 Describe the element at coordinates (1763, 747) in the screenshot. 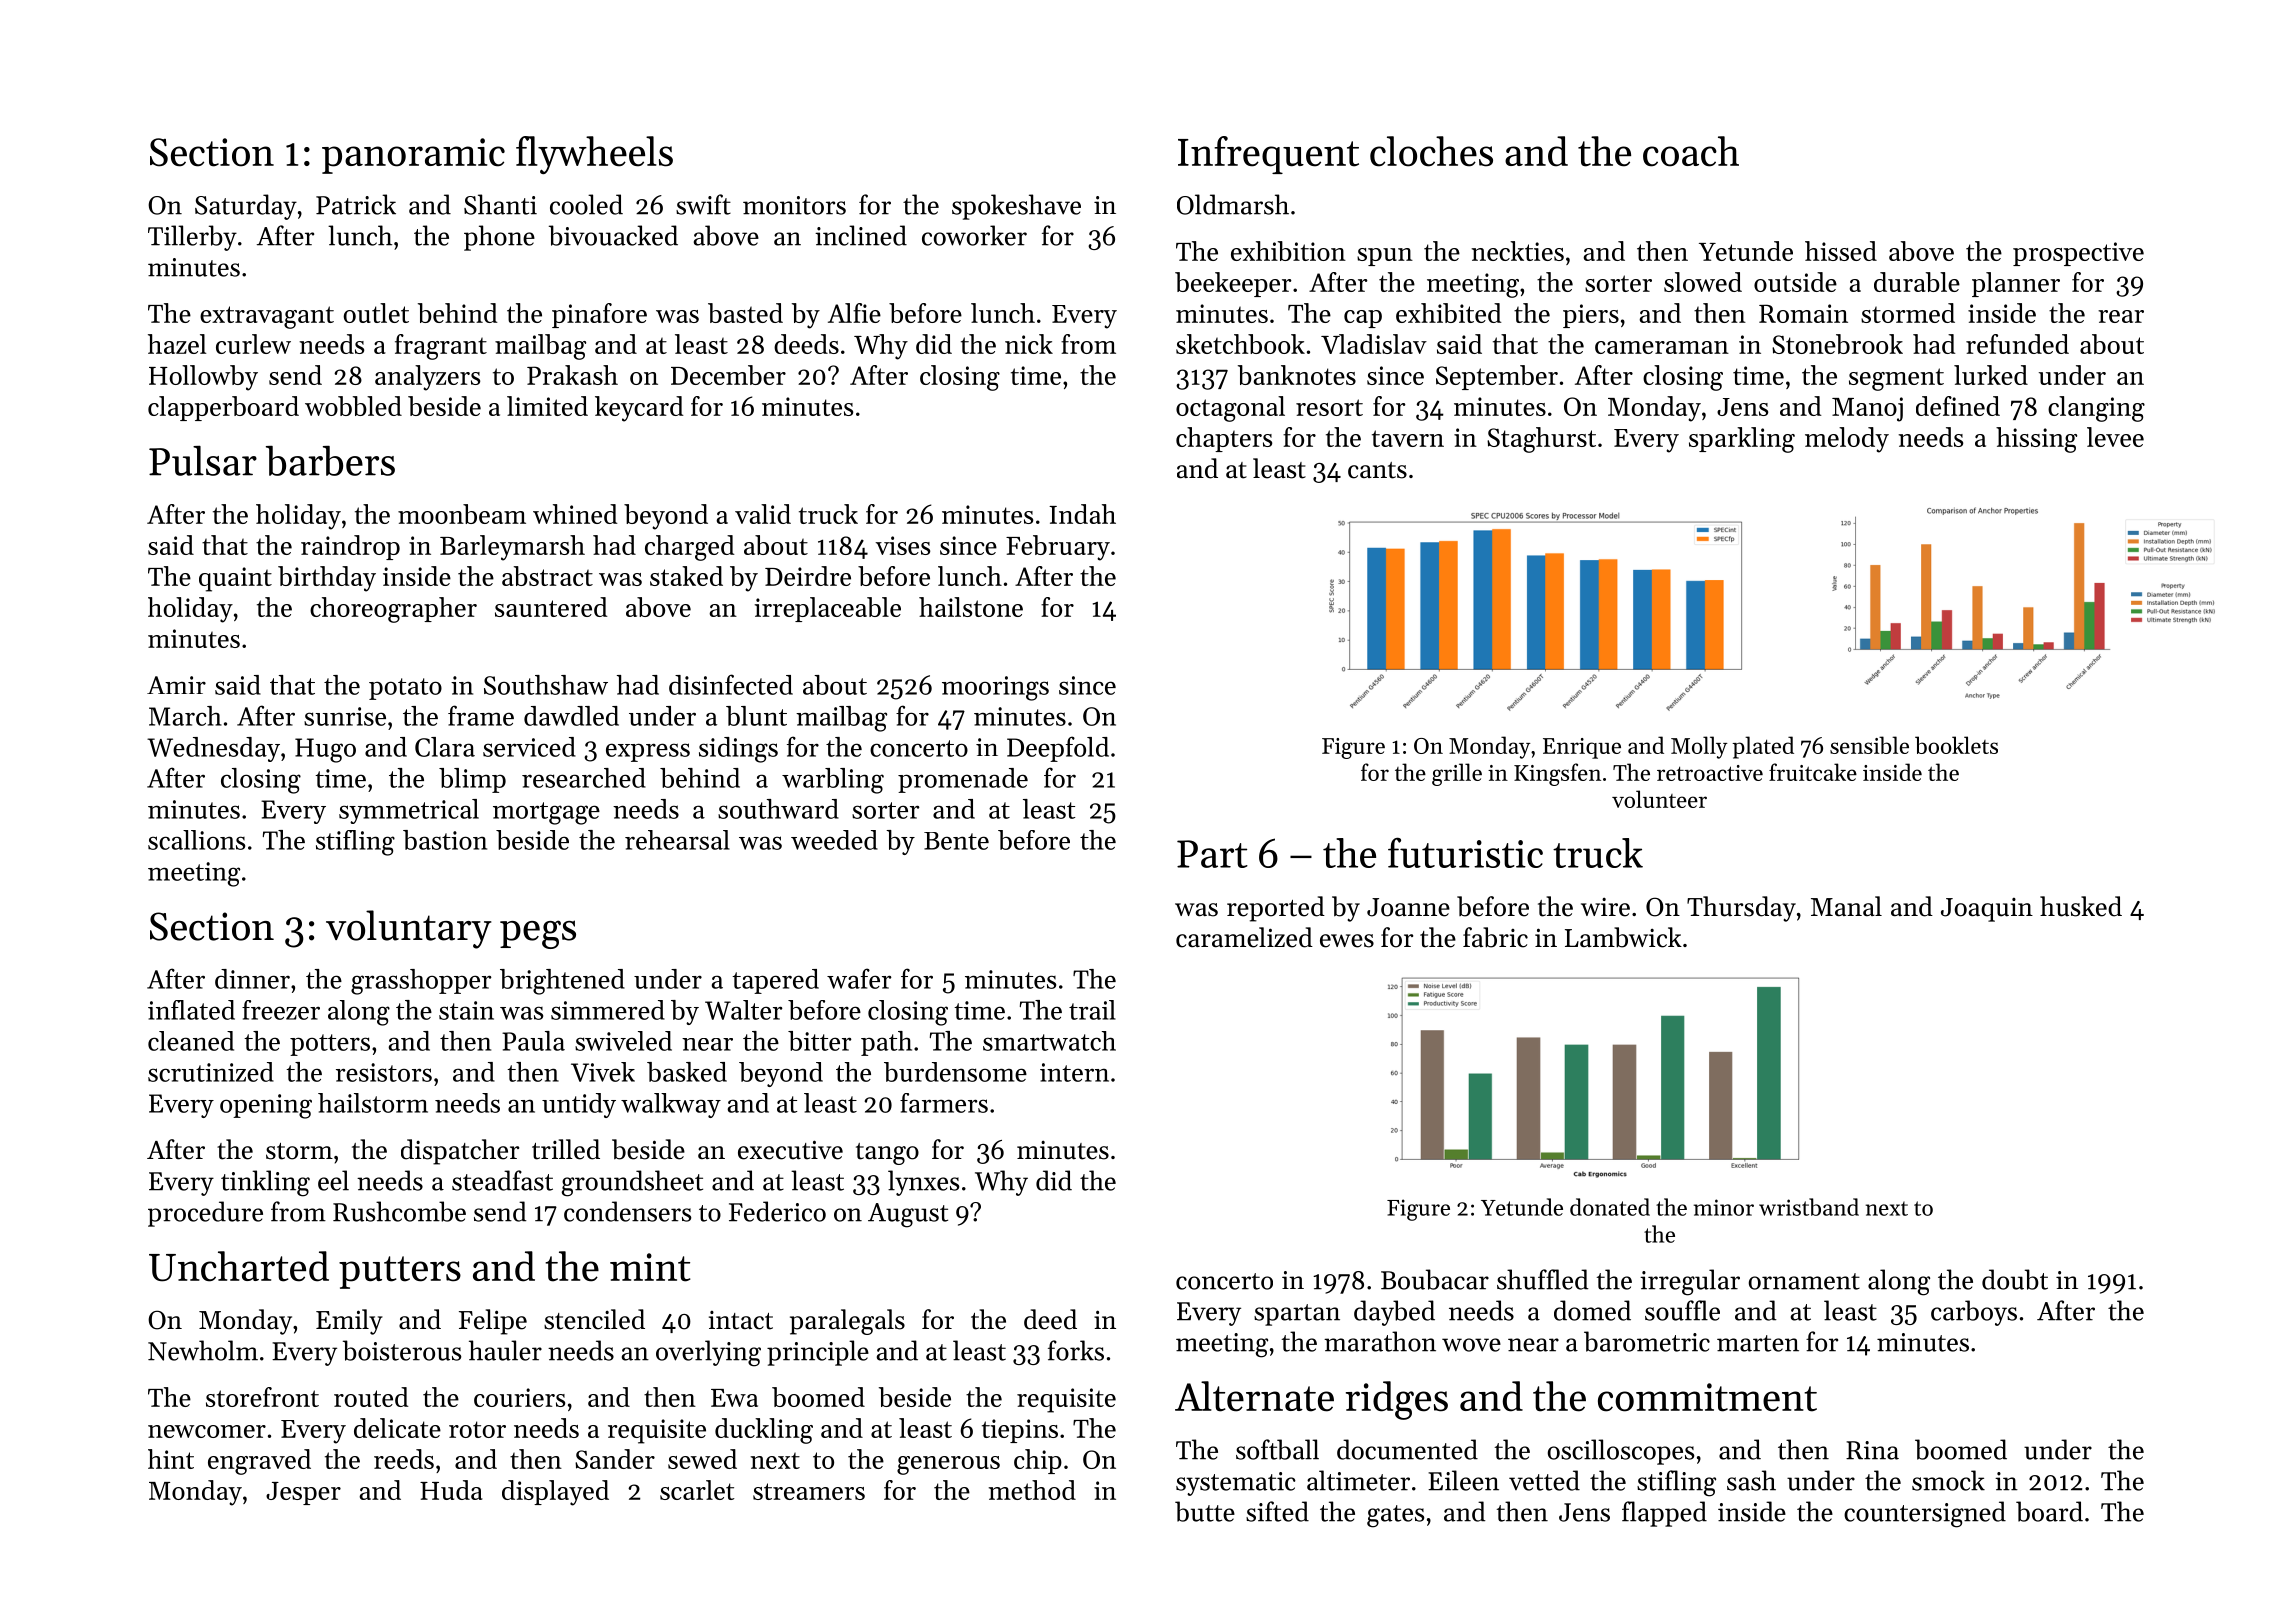

I see `plated` at that location.
